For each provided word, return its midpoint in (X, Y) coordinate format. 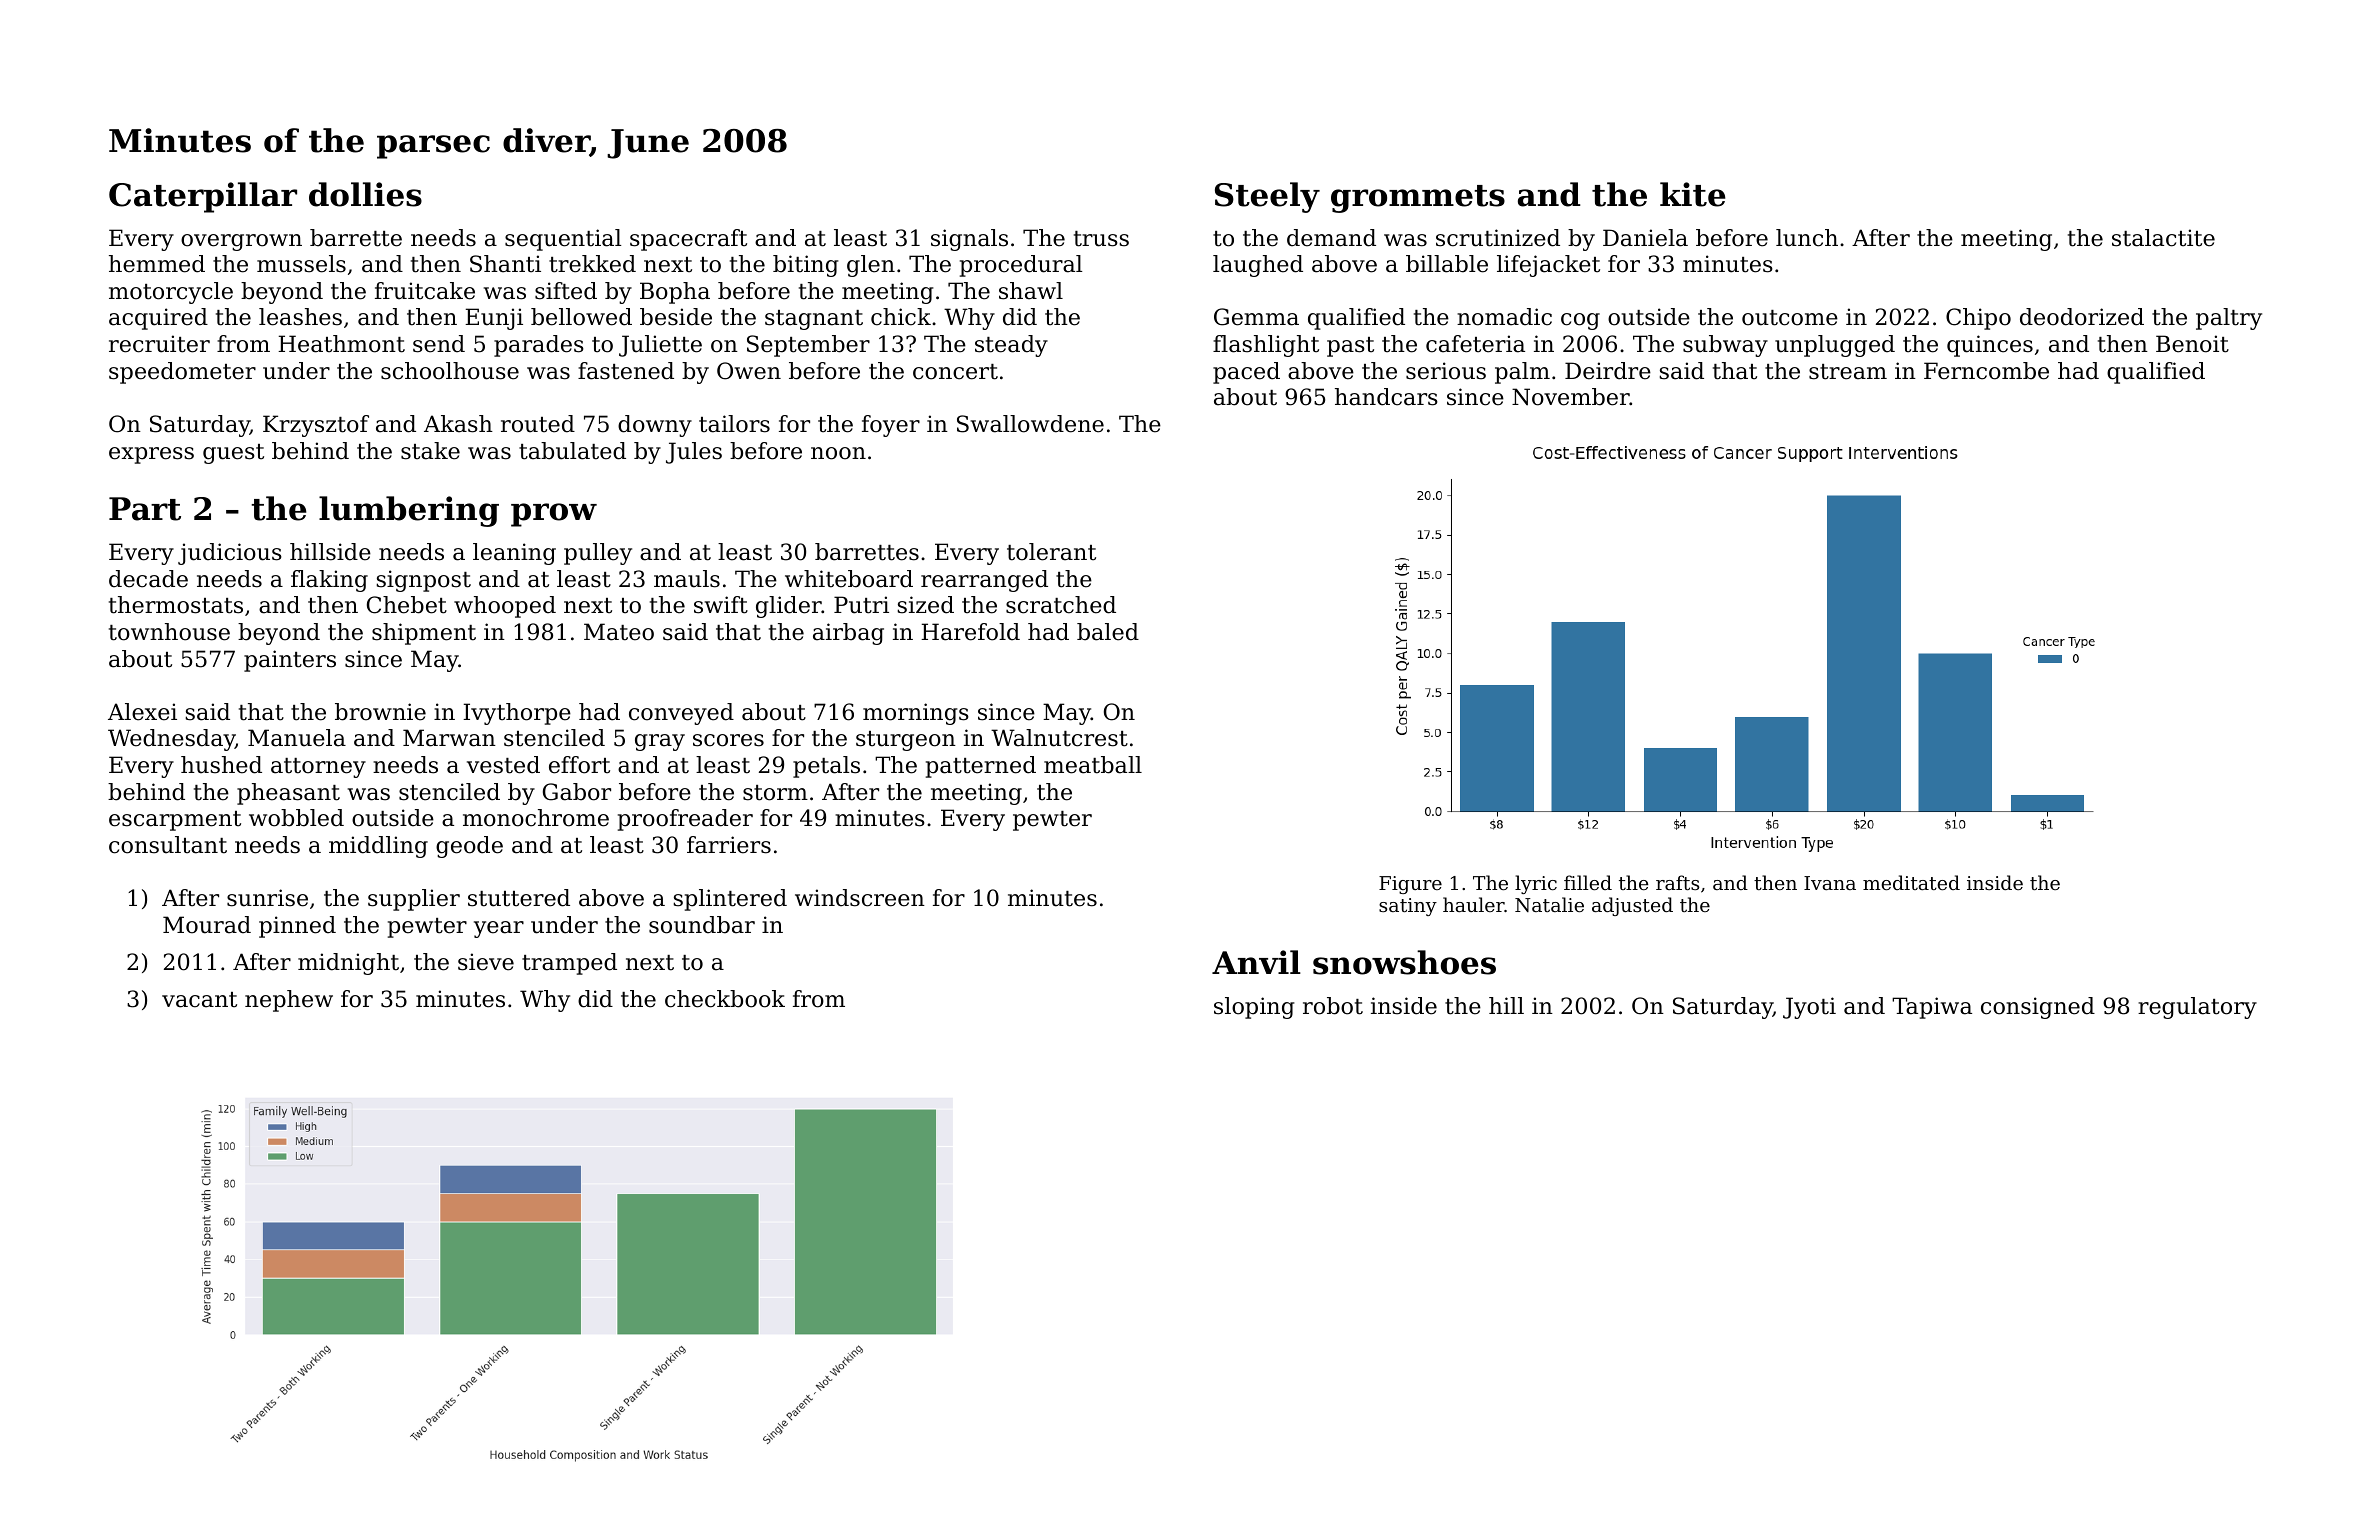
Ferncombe (1986, 371)
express (151, 455)
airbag (848, 634)
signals (969, 240)
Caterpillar (203, 197)
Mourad (207, 925)
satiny (1408, 907)
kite (1692, 194)
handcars (1386, 397)
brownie (380, 712)
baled (1108, 632)
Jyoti (1809, 1008)
